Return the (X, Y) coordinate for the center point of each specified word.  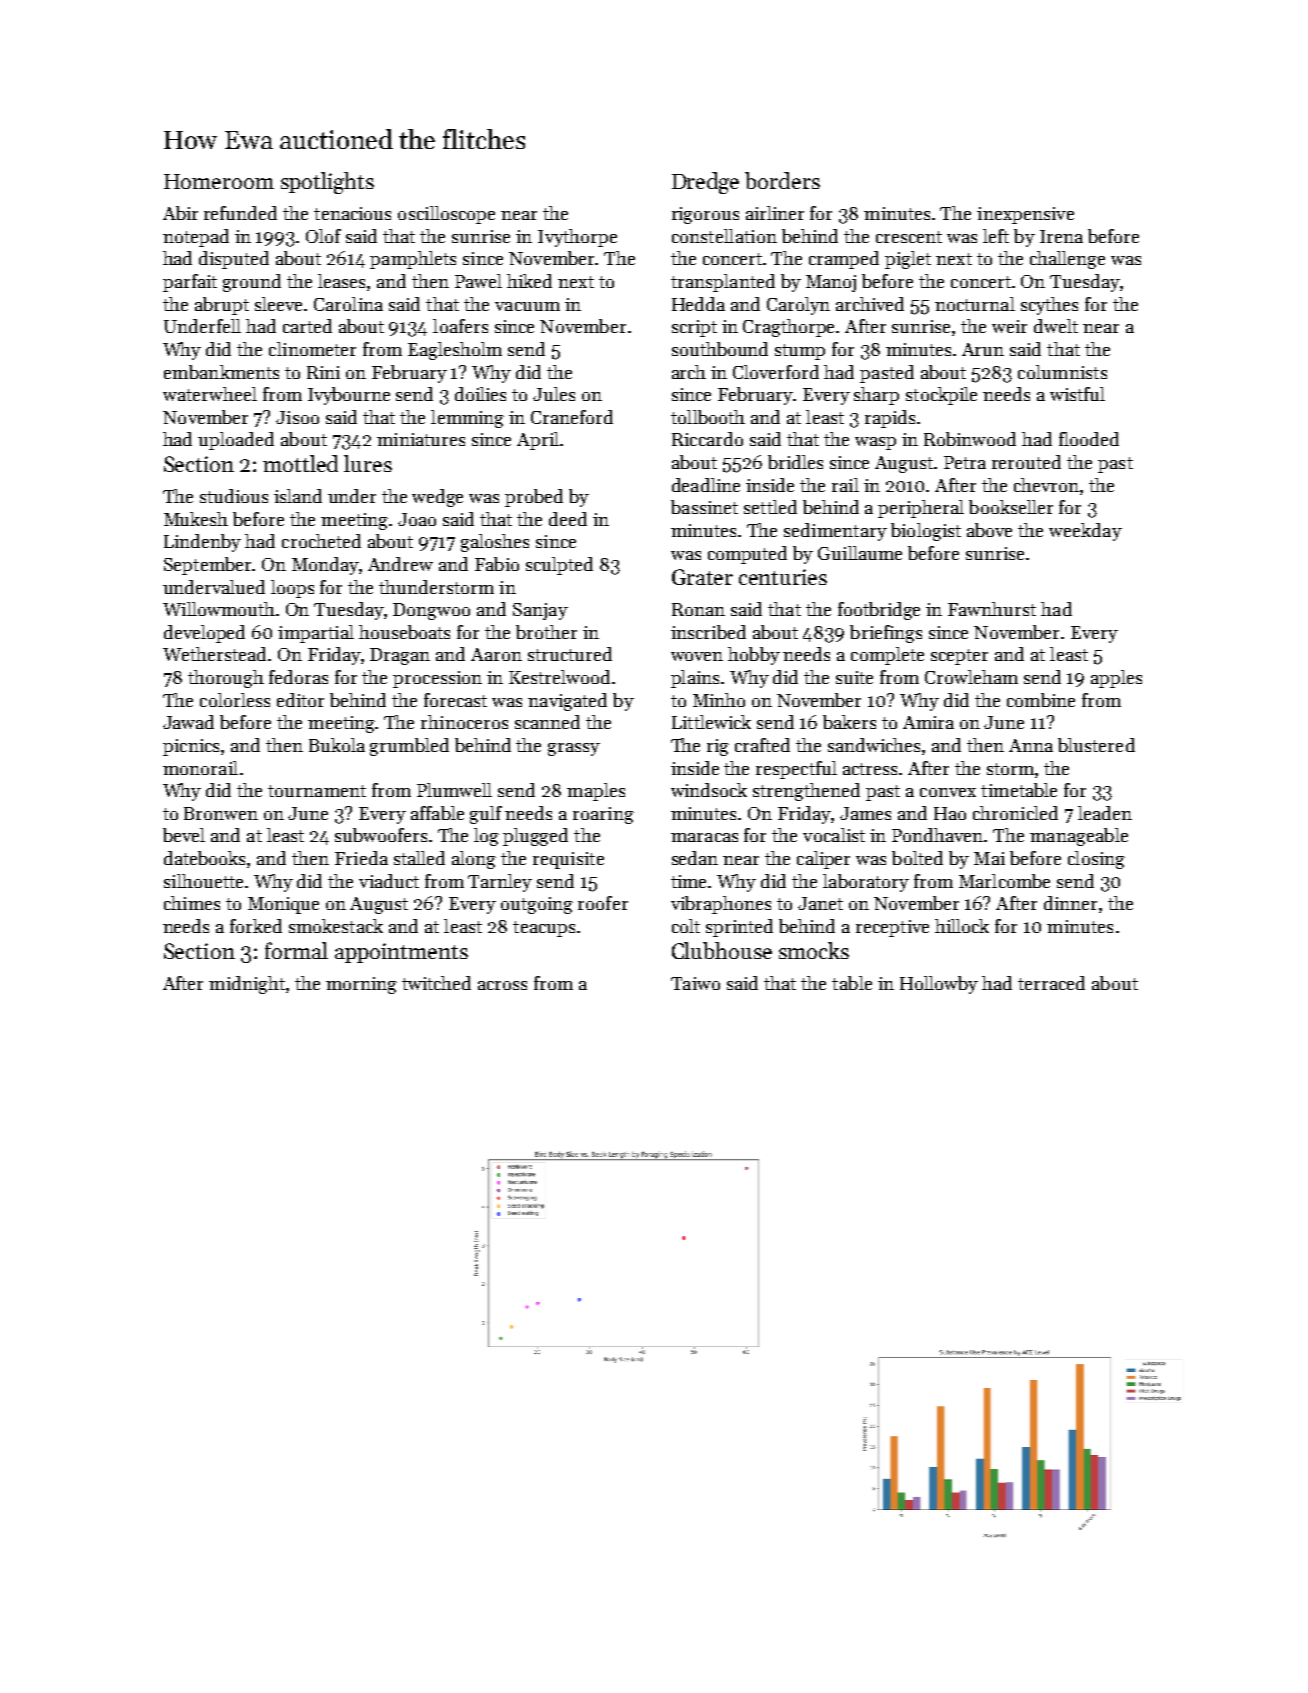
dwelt (1056, 326)
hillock (962, 926)
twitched (436, 983)
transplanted (723, 283)
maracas (704, 837)
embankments (221, 372)
